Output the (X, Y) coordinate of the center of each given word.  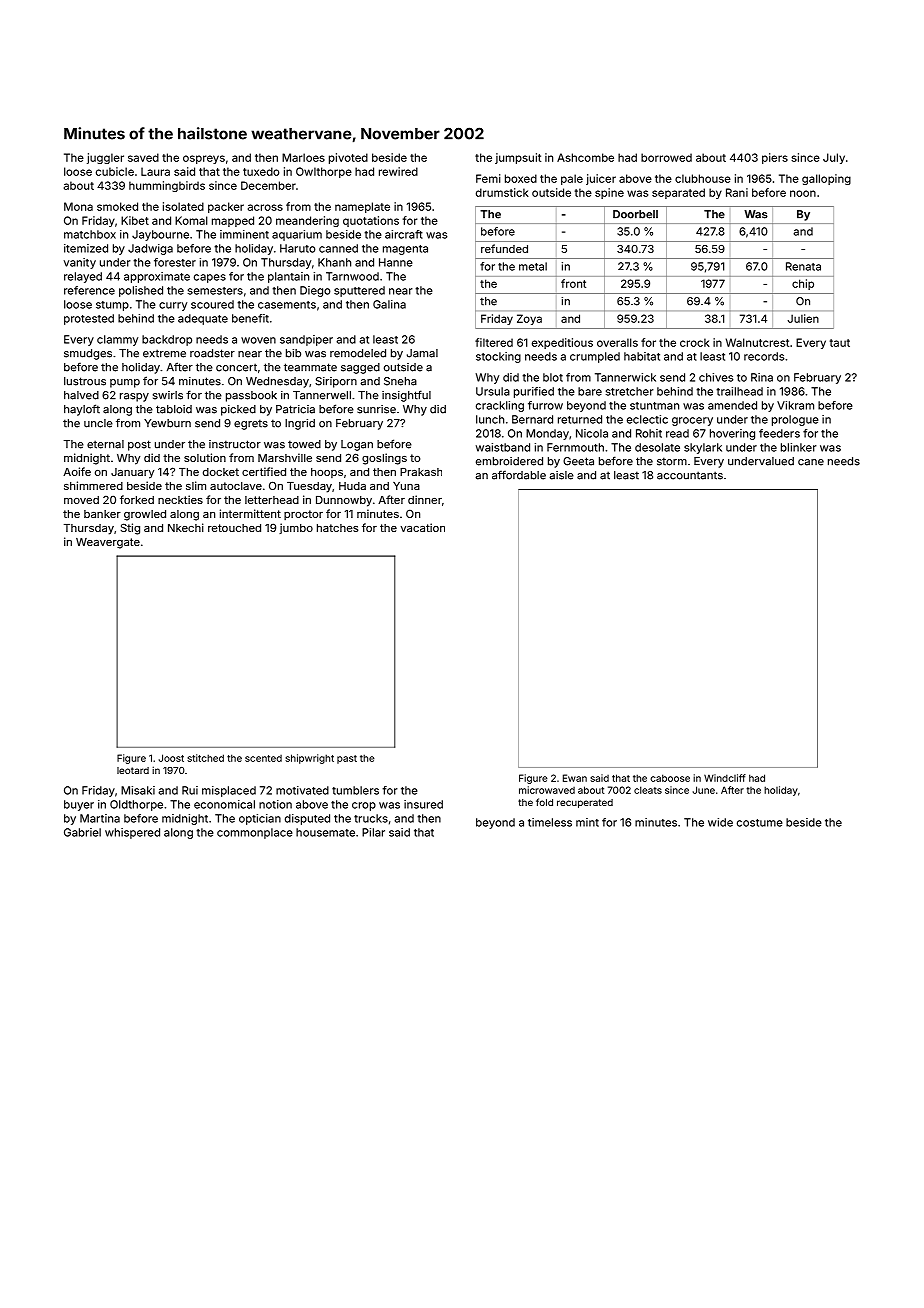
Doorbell (635, 214)
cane (811, 462)
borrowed (666, 157)
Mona (78, 206)
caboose (670, 778)
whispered (132, 833)
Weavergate (108, 543)
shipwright (309, 759)
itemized (86, 248)
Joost (171, 758)
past (347, 759)
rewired (398, 171)
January (132, 473)
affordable (519, 475)
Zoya (529, 319)
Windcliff (725, 778)
